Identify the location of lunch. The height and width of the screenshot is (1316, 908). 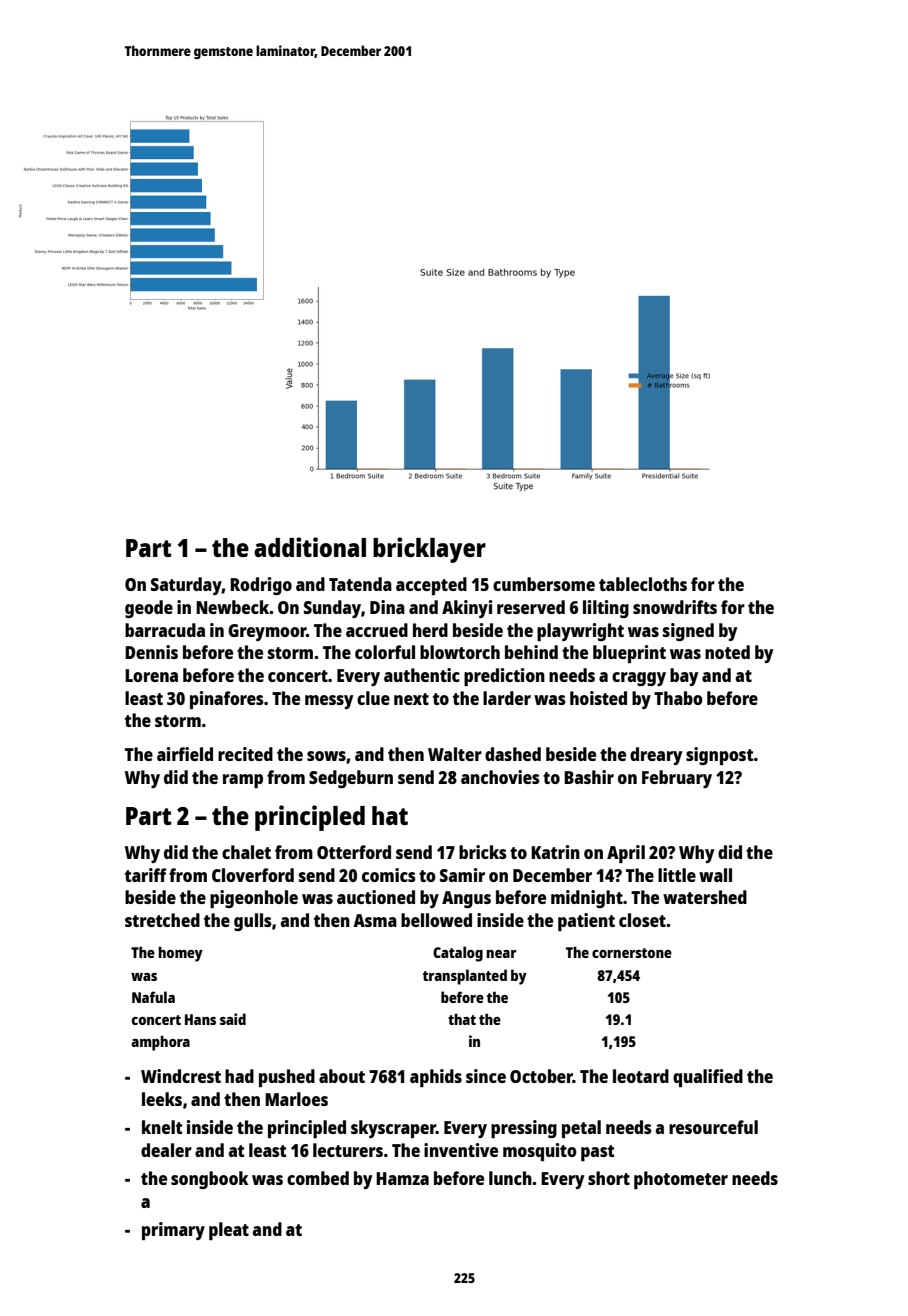
(510, 1178).
